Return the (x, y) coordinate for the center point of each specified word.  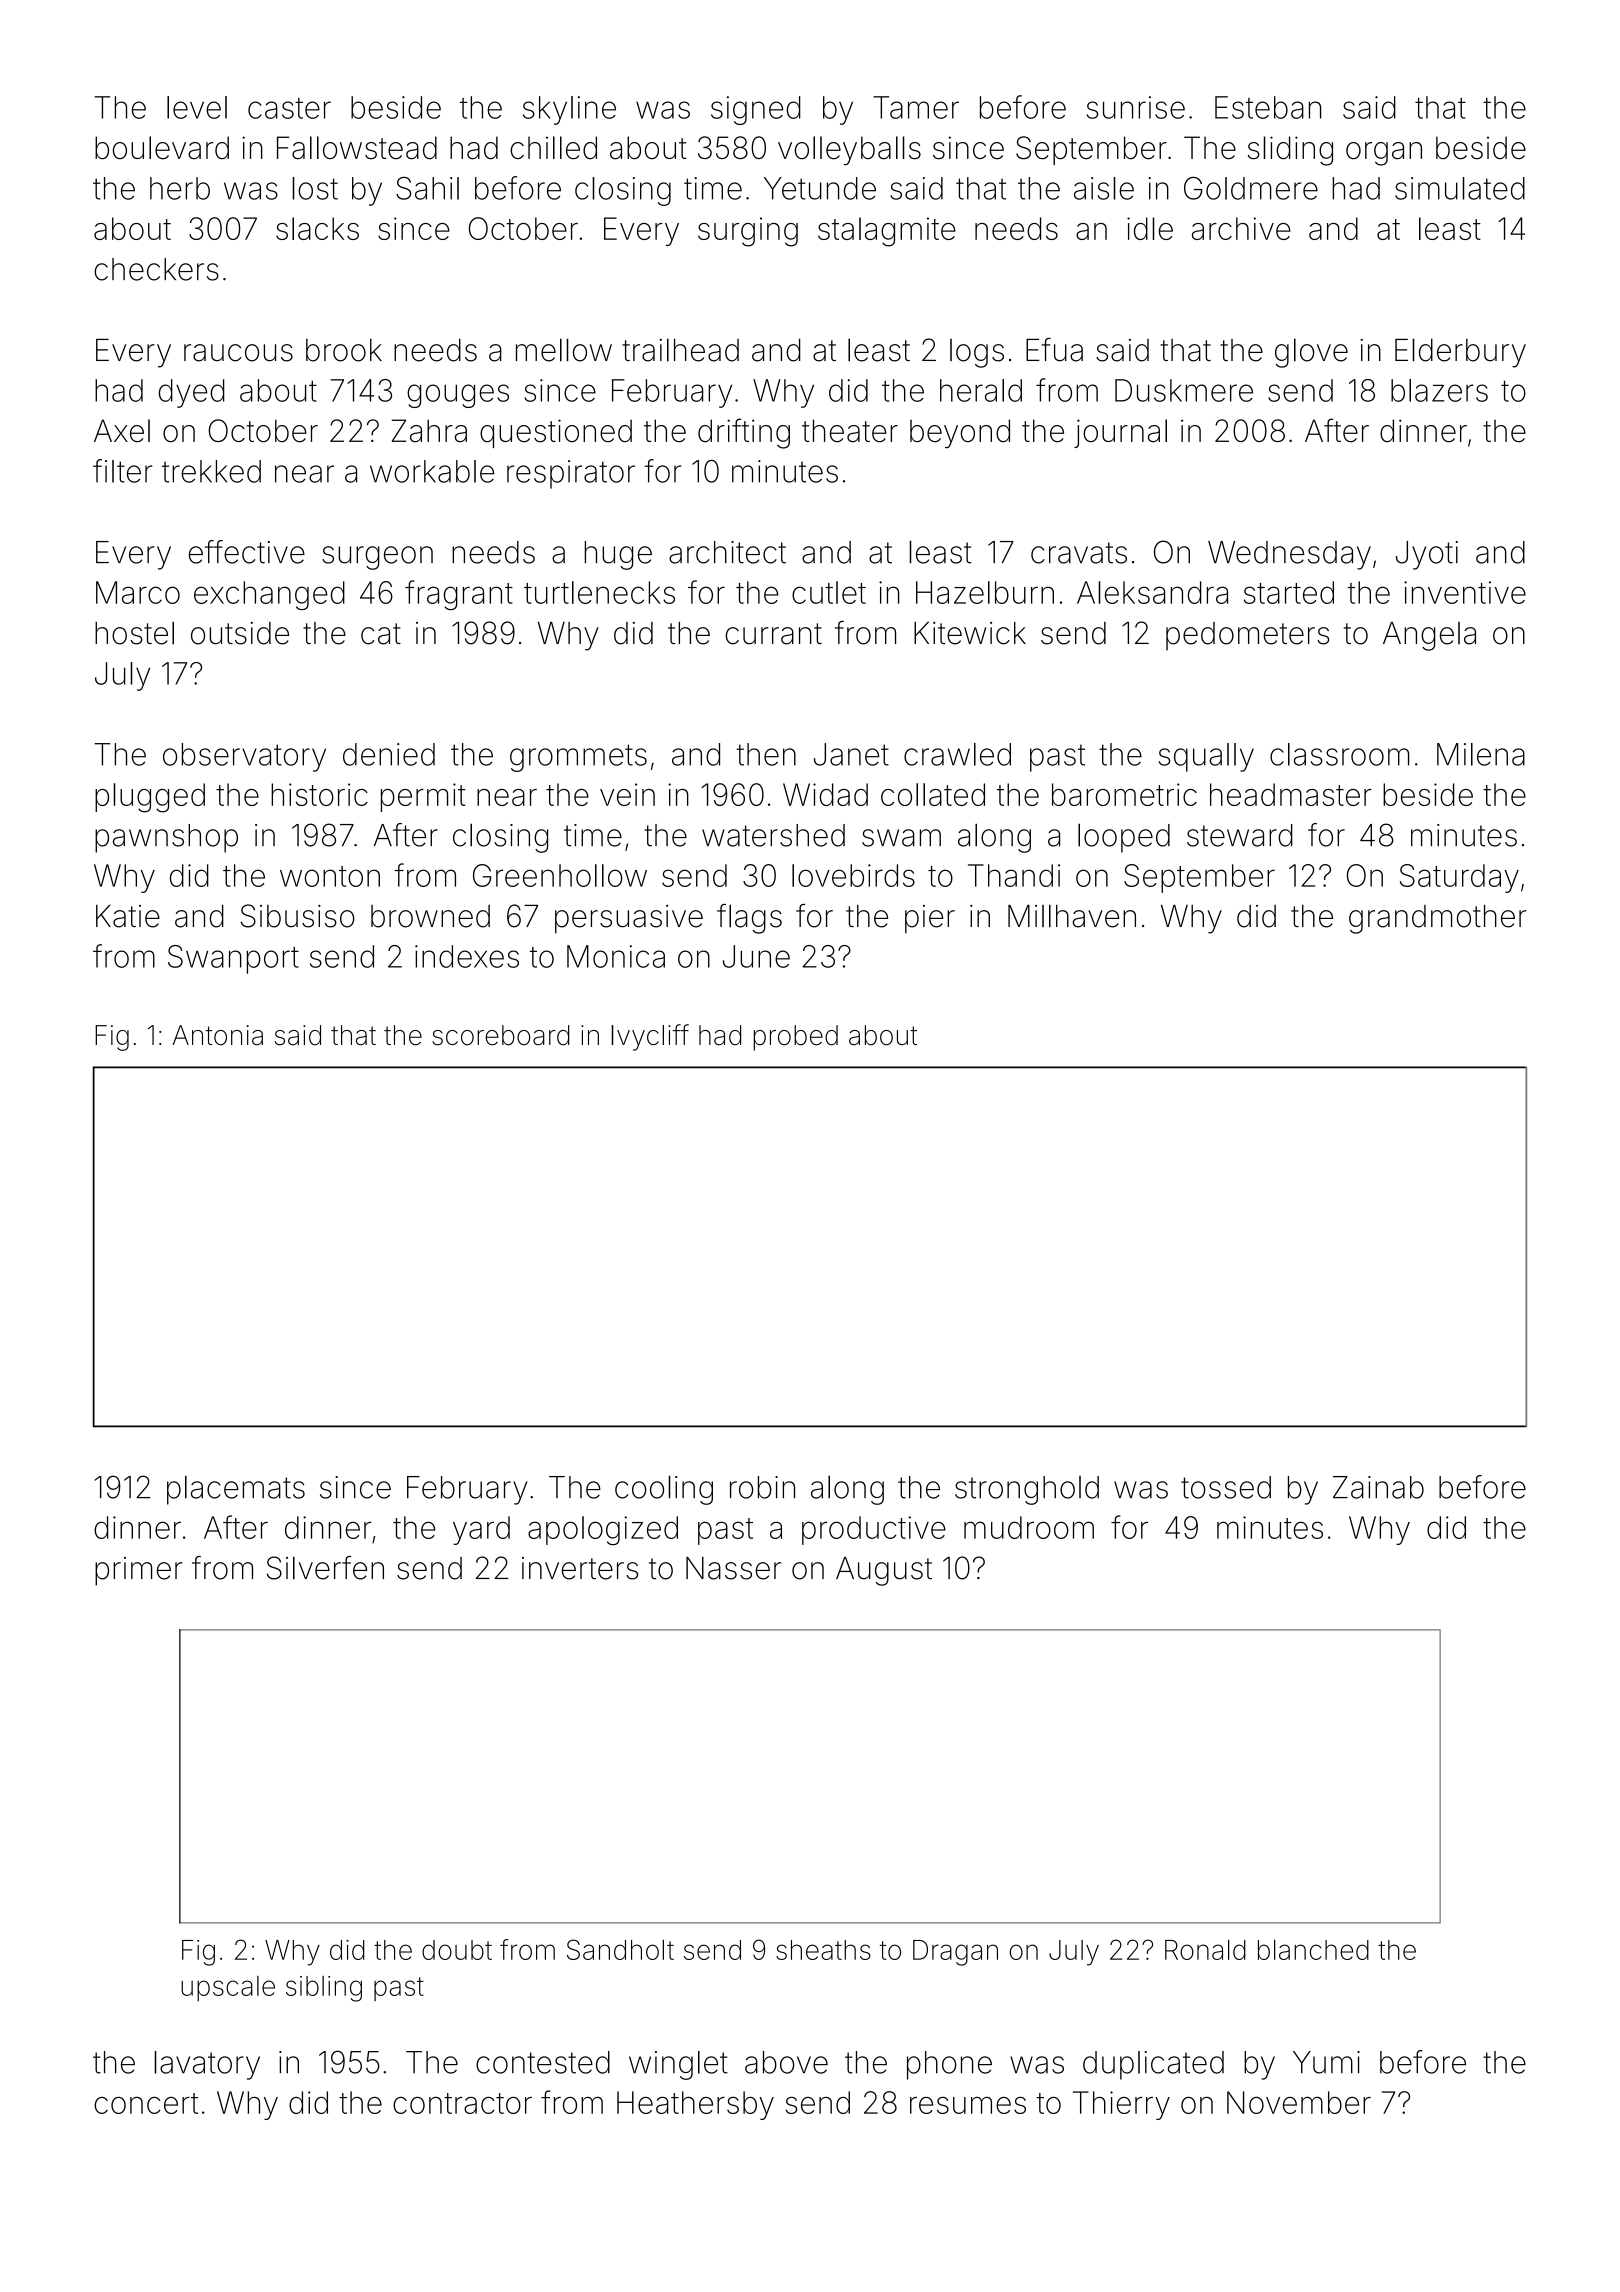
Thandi (1014, 875)
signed (756, 110)
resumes (968, 2105)
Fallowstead (357, 148)
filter (122, 471)
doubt (457, 1950)
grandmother (1438, 919)
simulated (1460, 188)
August (884, 1571)
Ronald (1205, 1949)
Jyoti (1427, 555)
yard (481, 1530)
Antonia (217, 1035)
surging (748, 232)
